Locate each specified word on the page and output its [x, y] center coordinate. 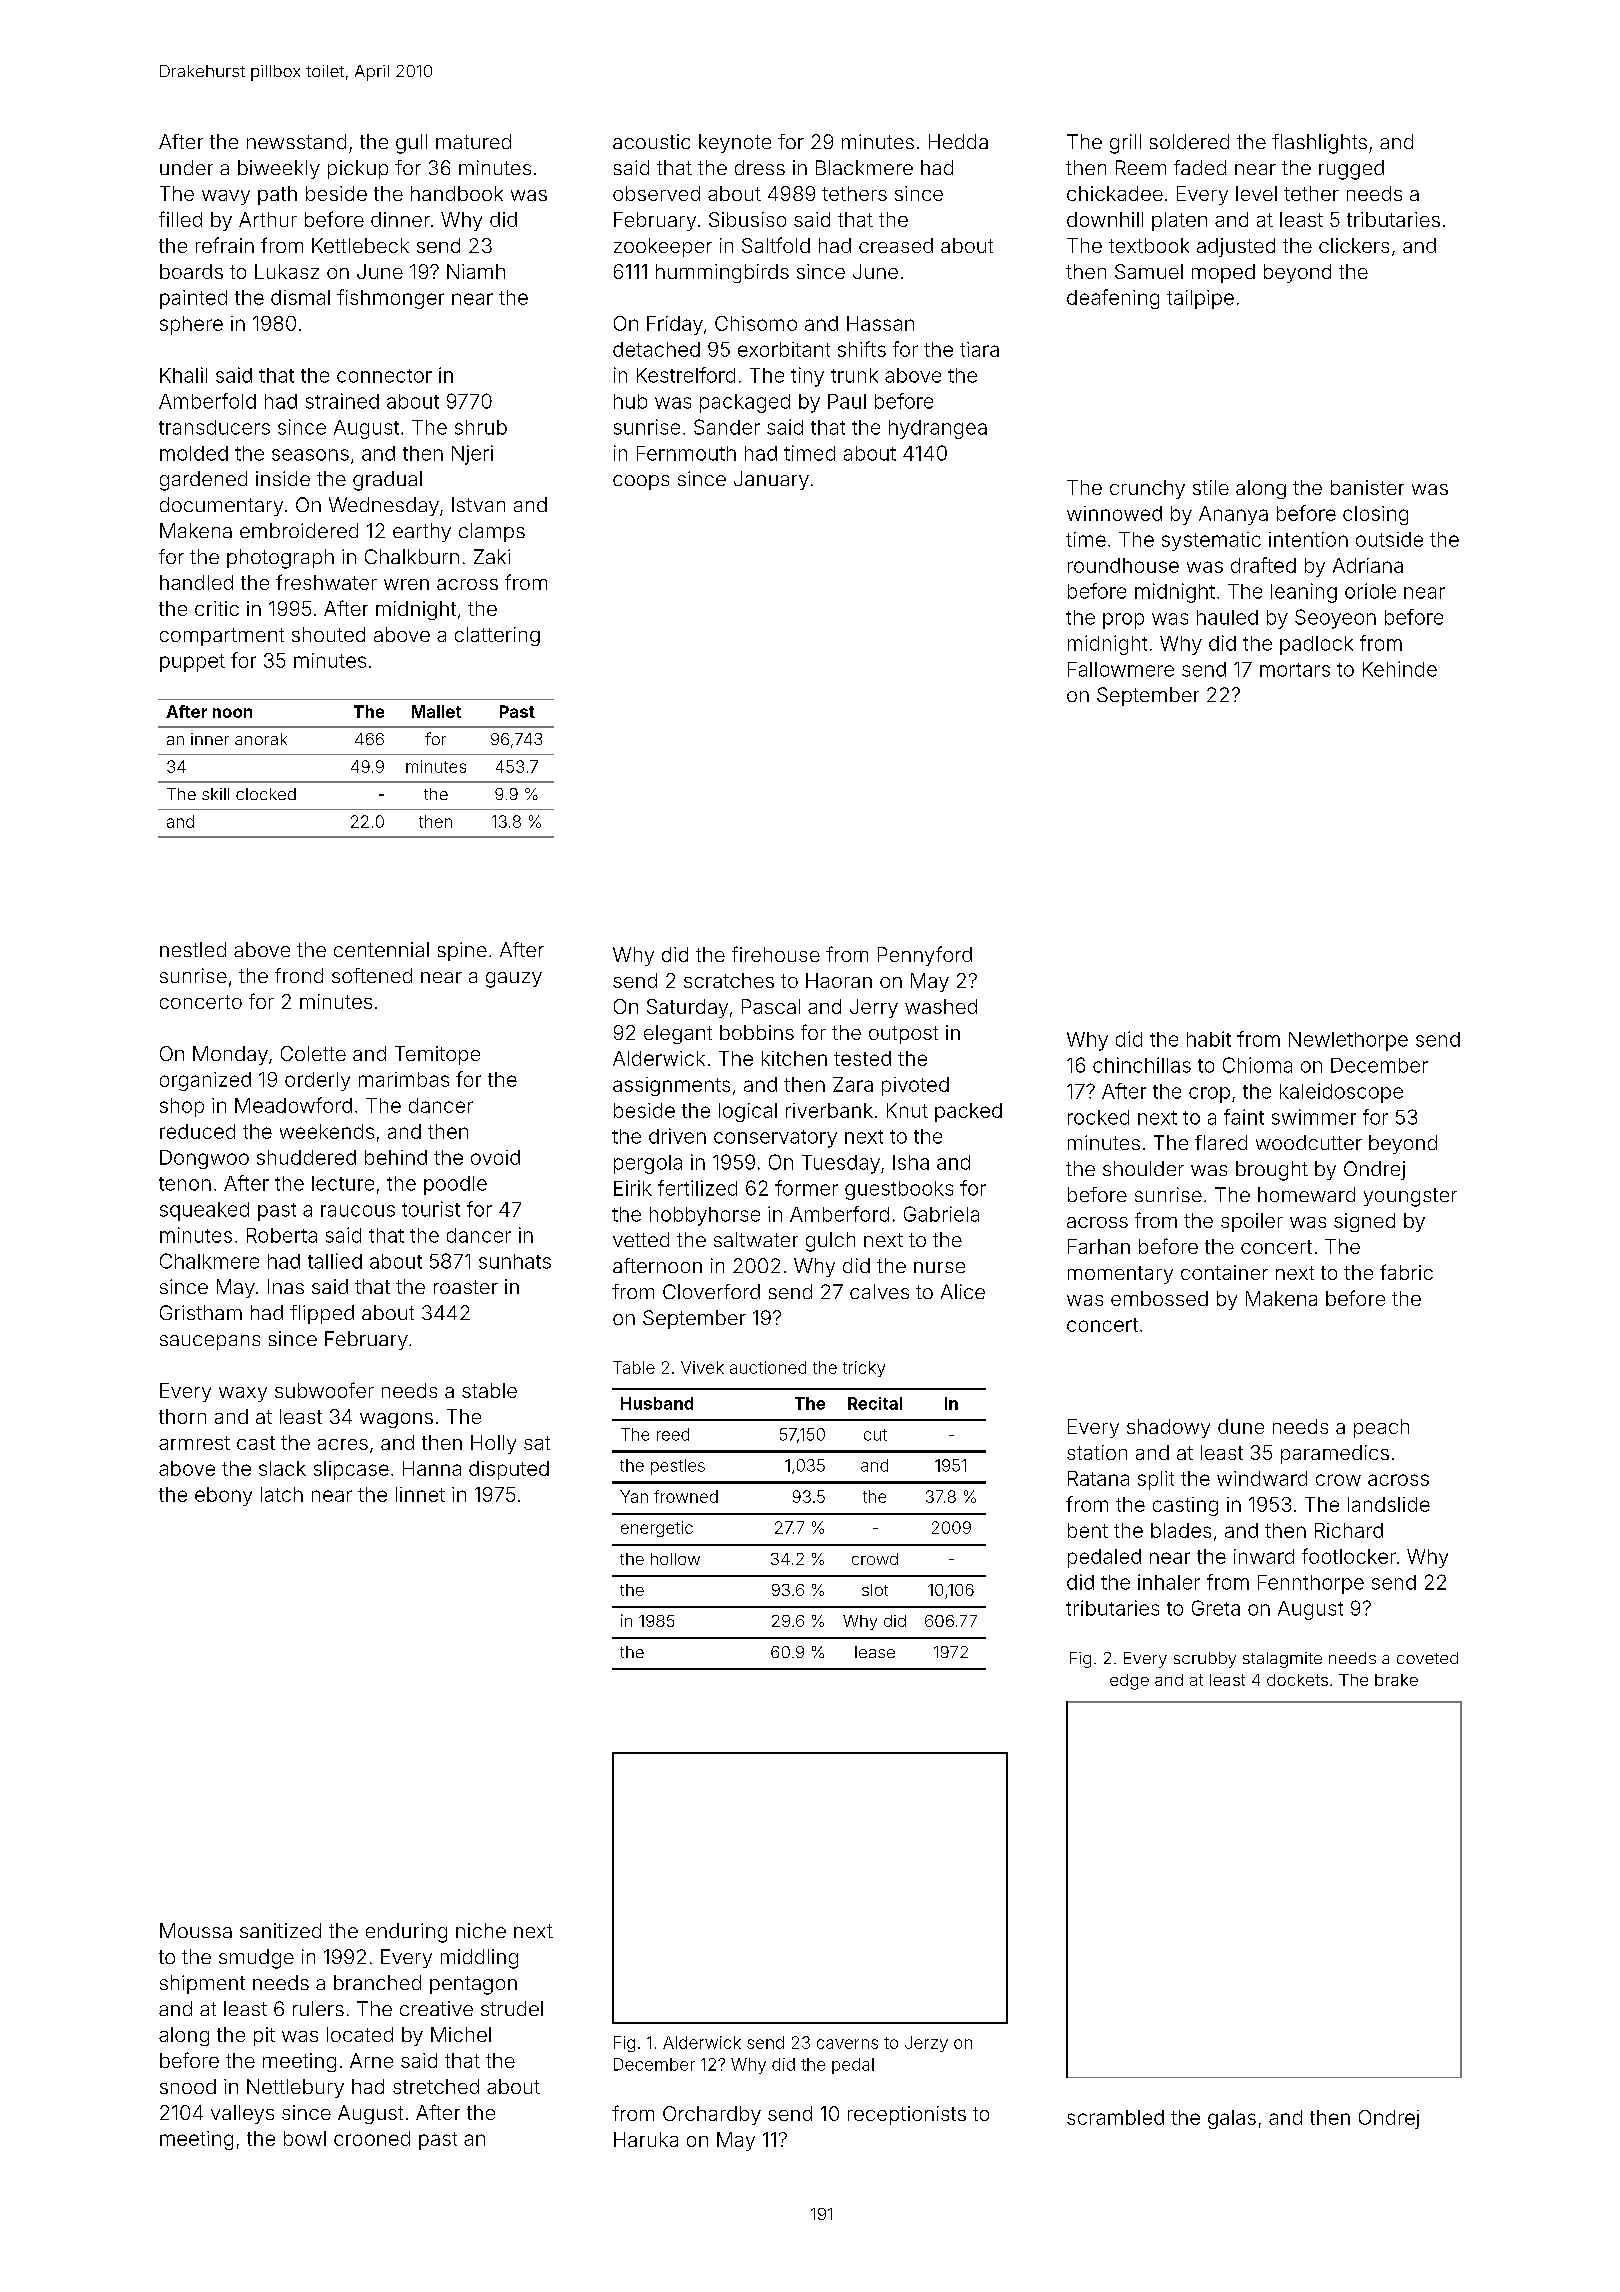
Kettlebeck [360, 245]
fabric [1406, 1272]
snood [188, 2086]
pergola [648, 1164]
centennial [381, 949]
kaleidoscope [1341, 1093]
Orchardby [712, 2115]
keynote [735, 143]
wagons [396, 1420]
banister [1367, 487]
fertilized [697, 1188]
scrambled [1115, 2117]
